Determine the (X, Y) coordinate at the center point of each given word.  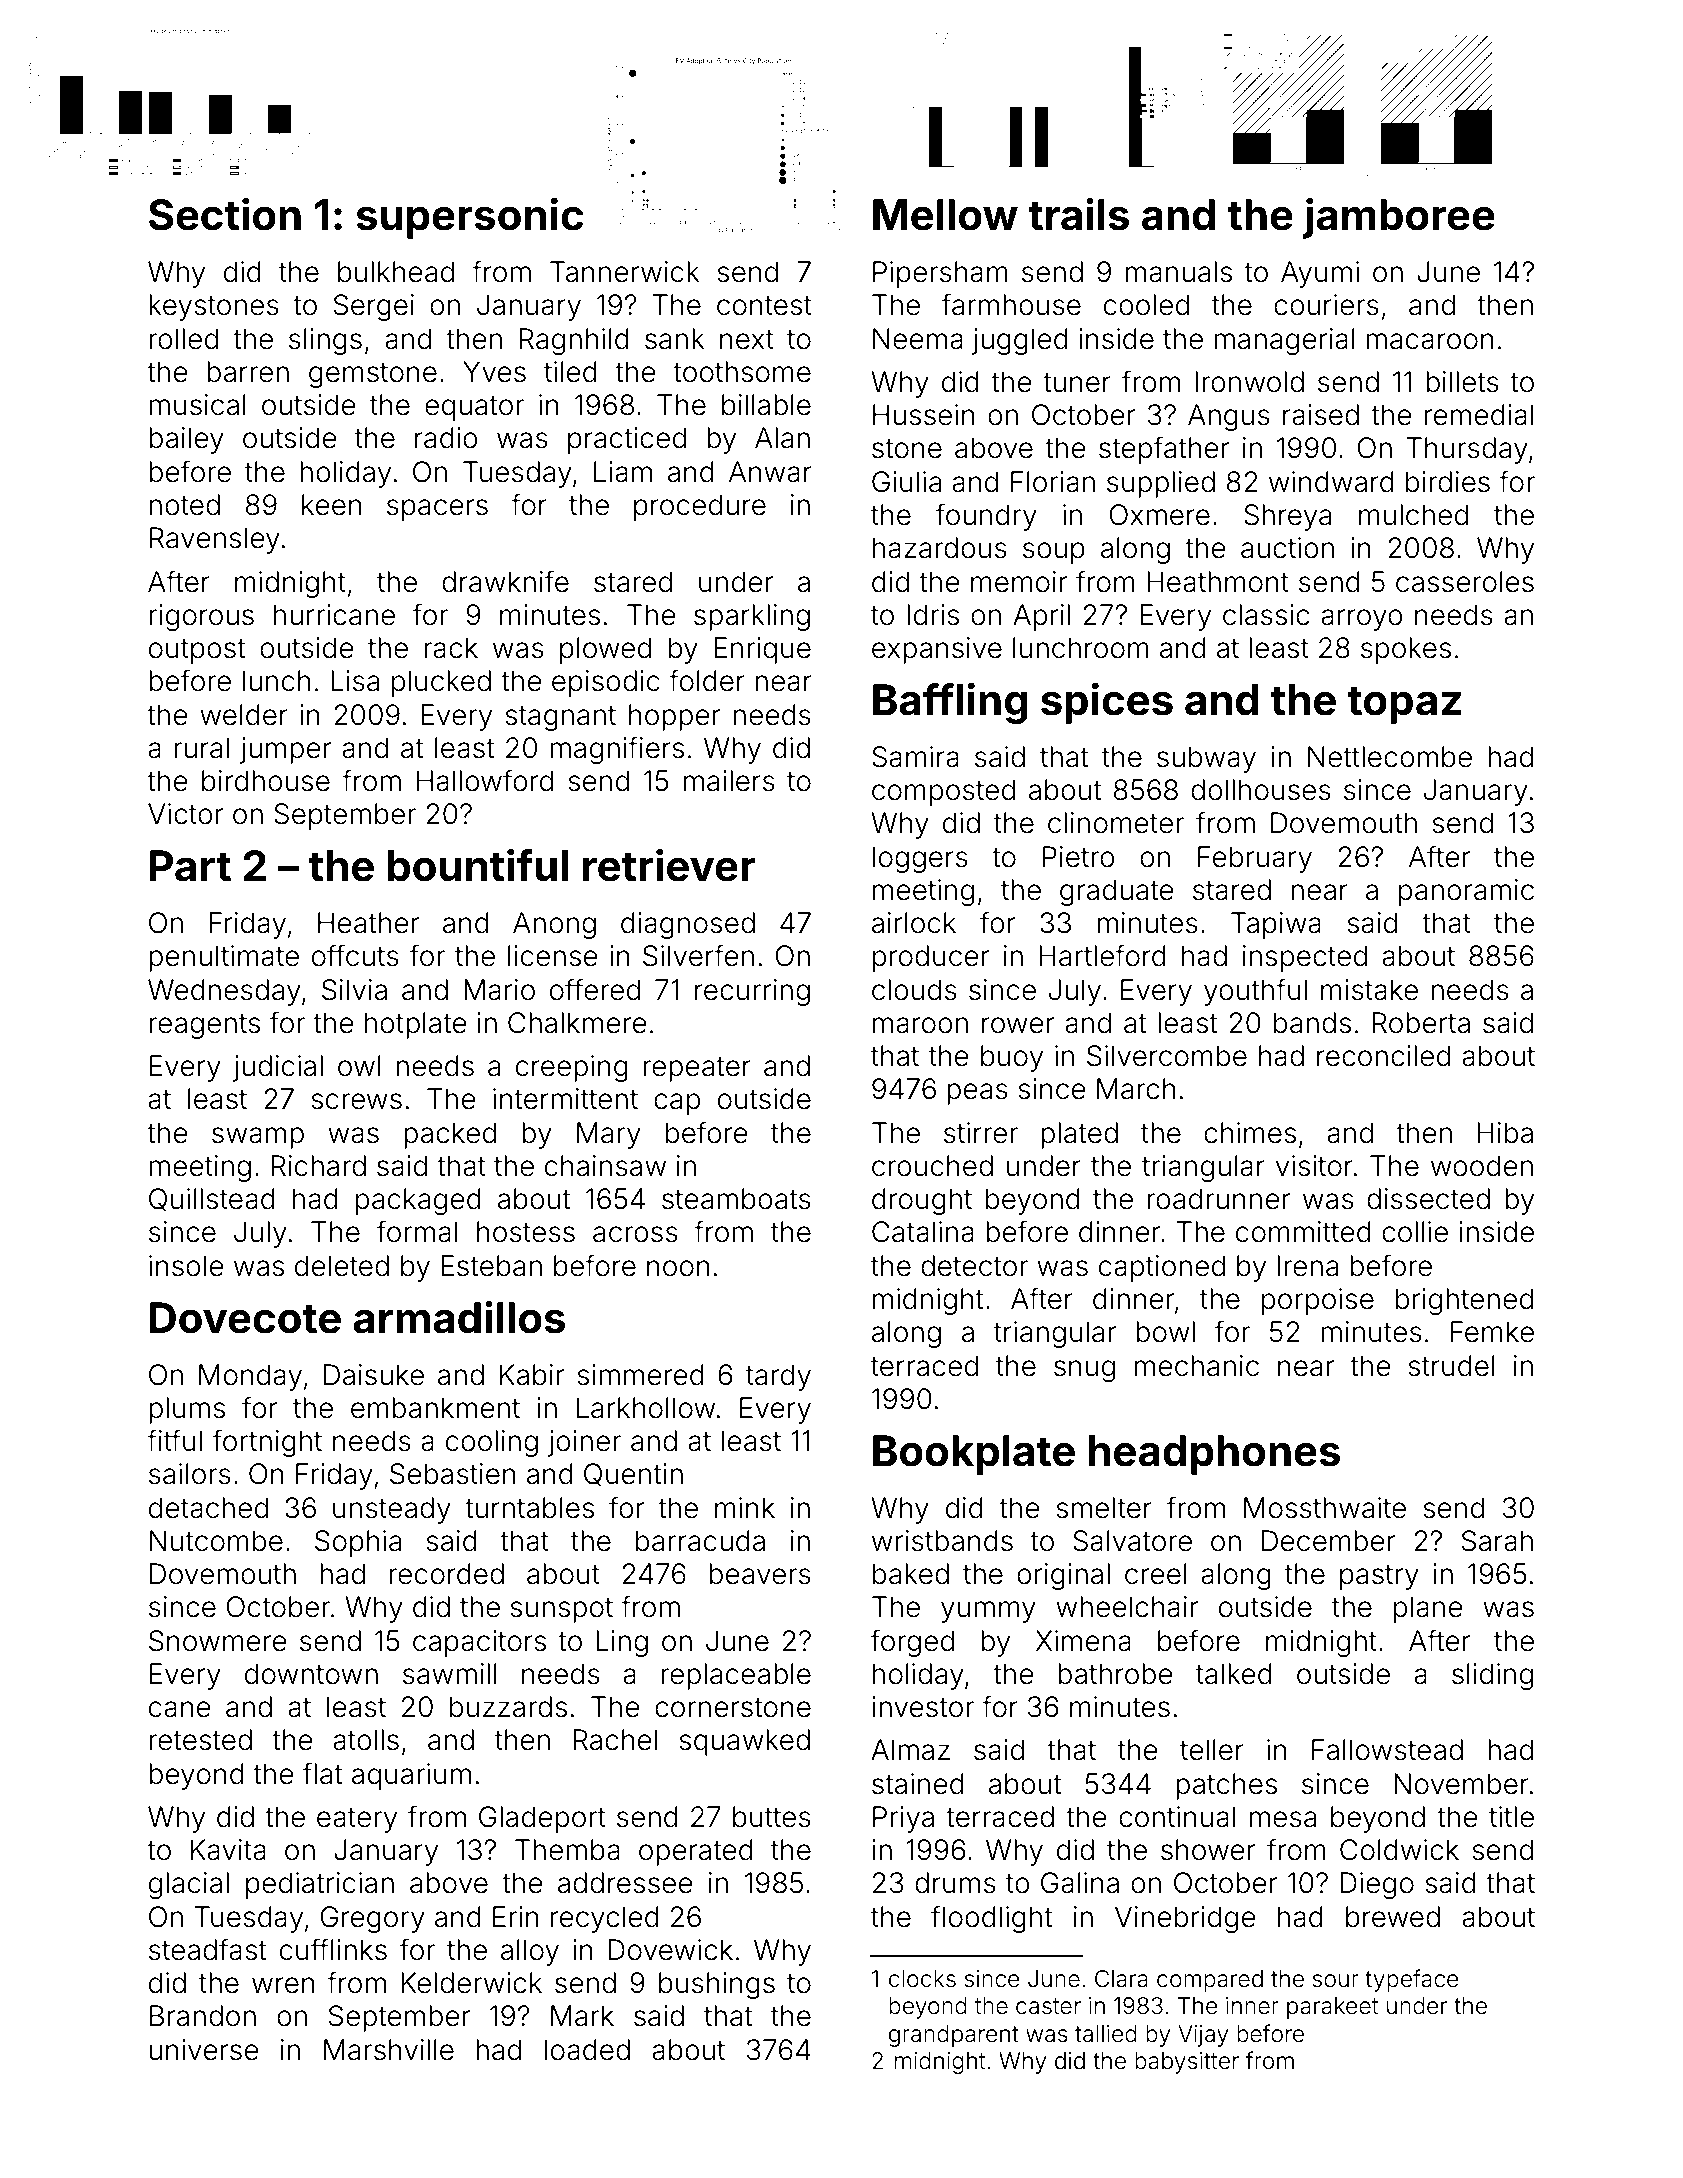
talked (1234, 1674)
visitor (1314, 1166)
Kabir (532, 1375)
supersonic (469, 218)
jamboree (1399, 218)
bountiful (478, 865)
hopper (674, 717)
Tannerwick (625, 272)
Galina (1080, 1883)
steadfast (207, 1949)
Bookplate (974, 1455)
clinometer (1116, 823)
